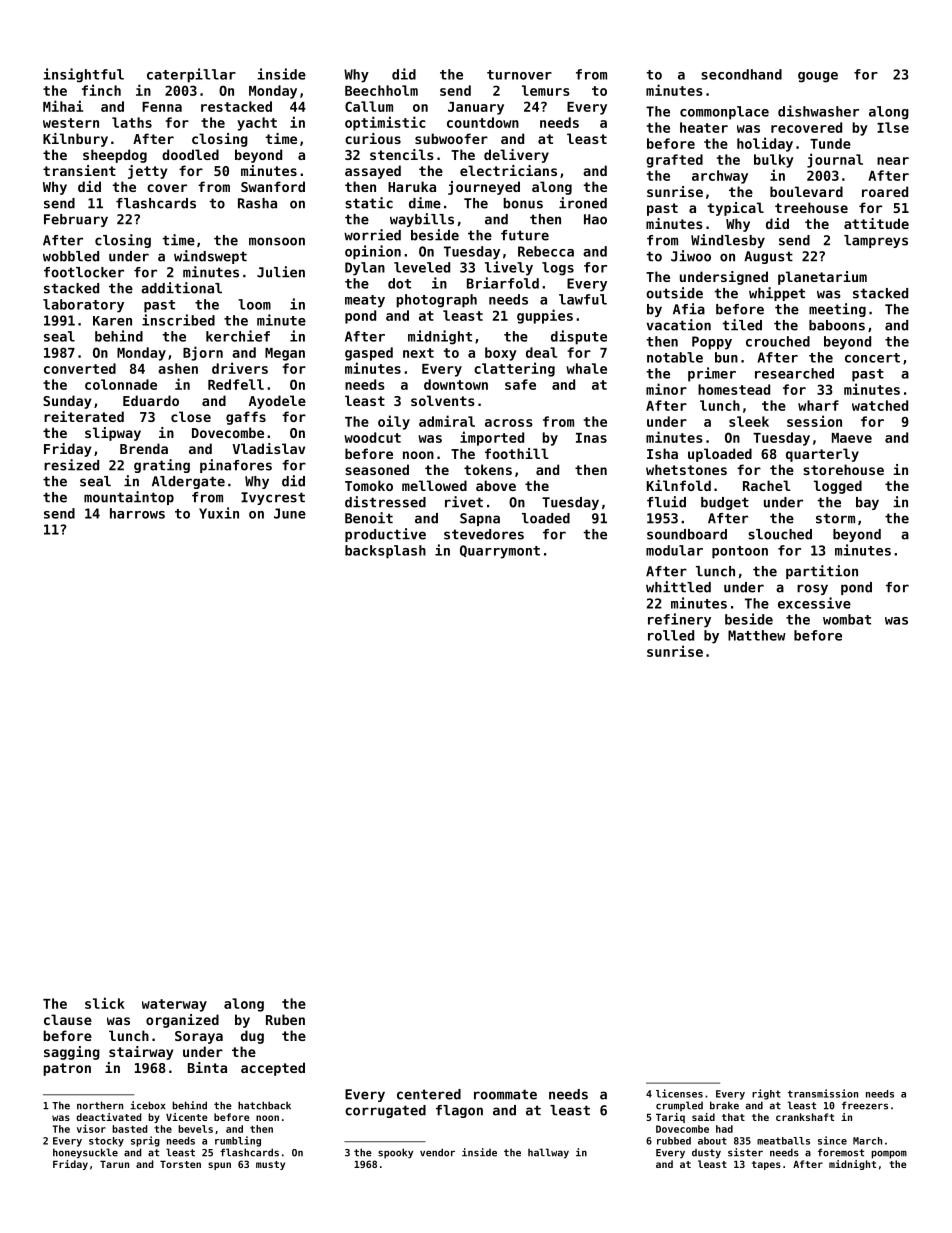  I want to click on meeting, so click(837, 310).
